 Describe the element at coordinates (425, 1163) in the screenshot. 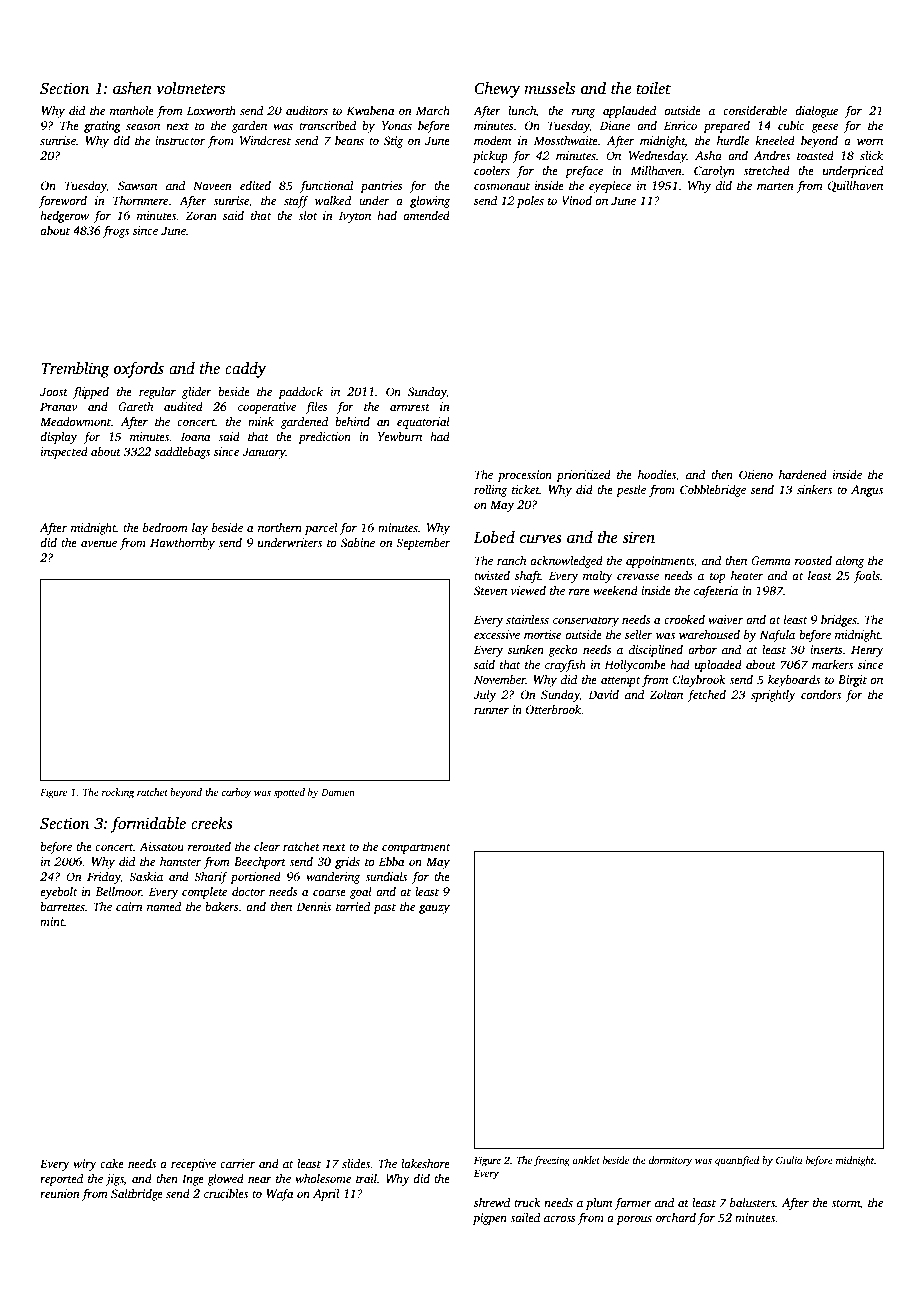

I see `lakeshore` at that location.
